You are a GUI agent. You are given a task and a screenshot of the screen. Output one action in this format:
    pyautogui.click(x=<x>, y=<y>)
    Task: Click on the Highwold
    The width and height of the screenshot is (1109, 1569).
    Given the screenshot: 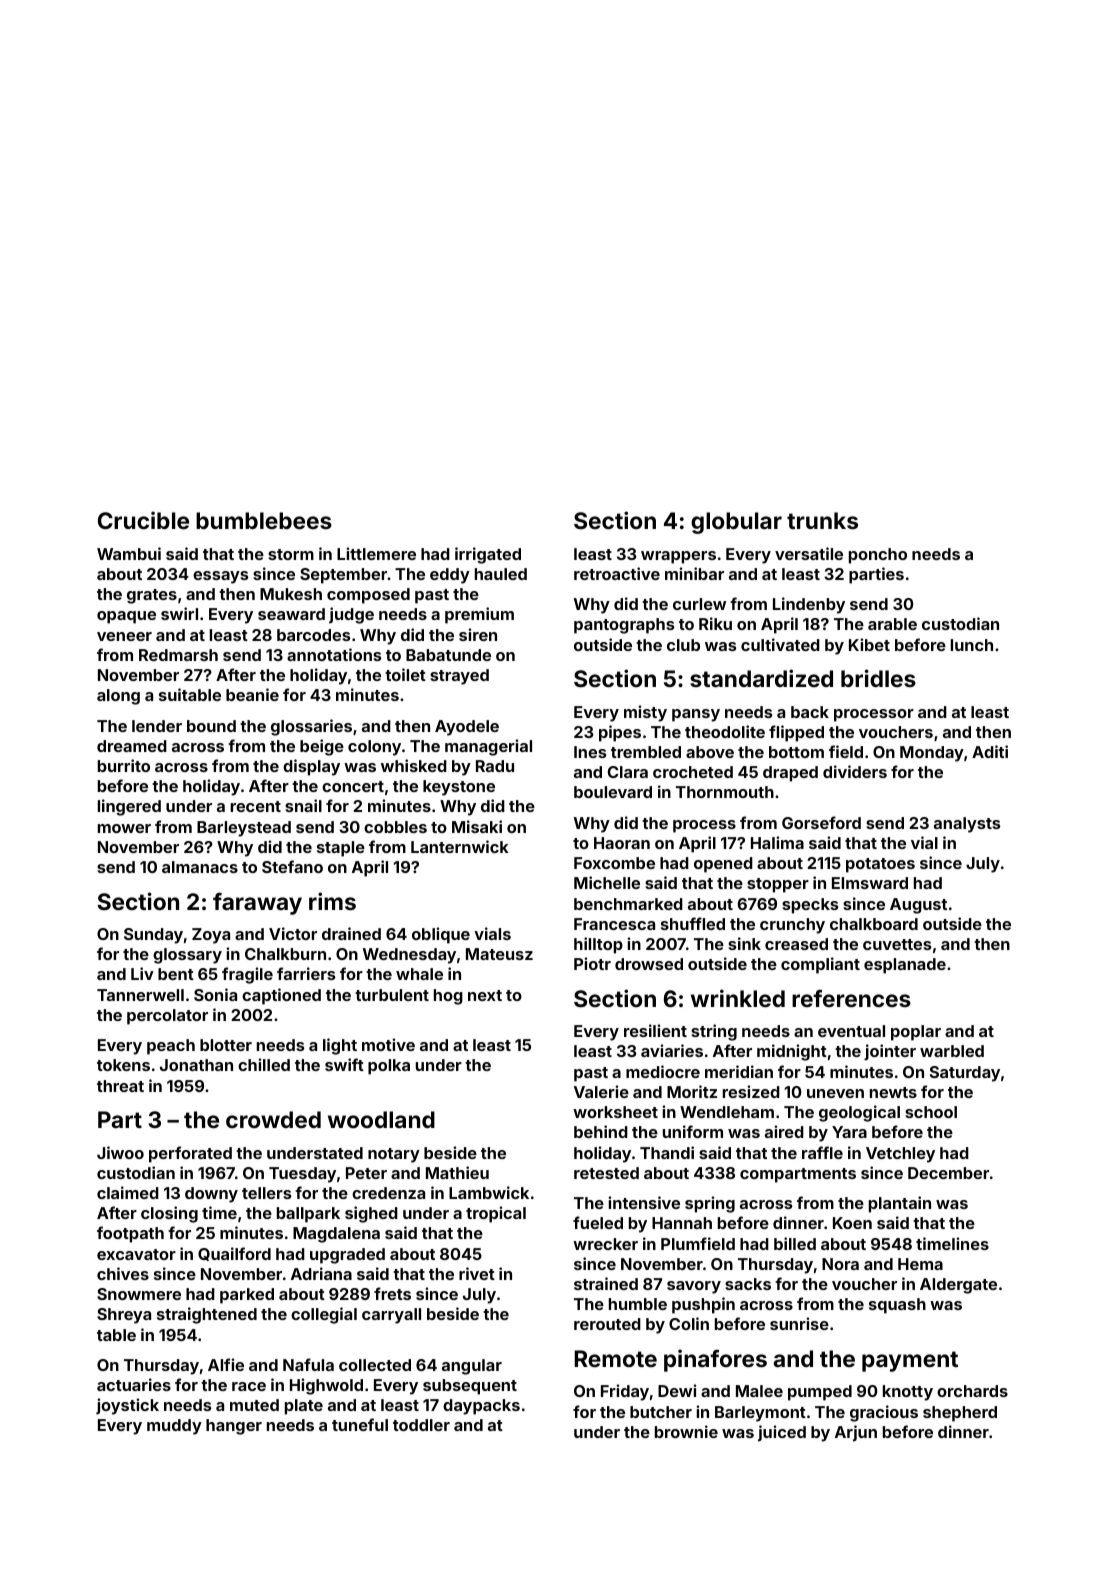 What is the action you would take?
    pyautogui.click(x=326, y=1386)
